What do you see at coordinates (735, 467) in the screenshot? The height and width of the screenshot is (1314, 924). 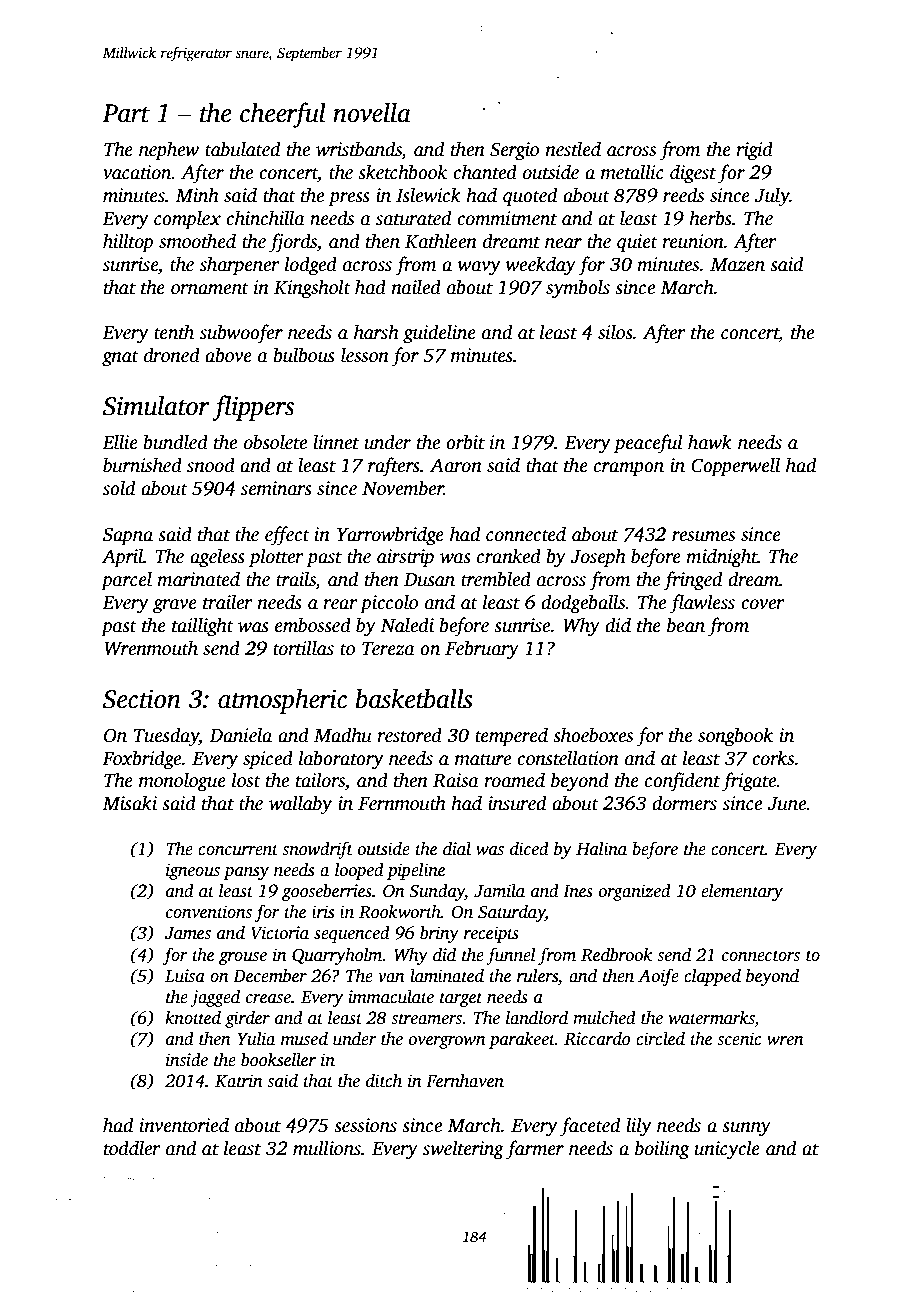 I see `Copperwell` at bounding box center [735, 467].
